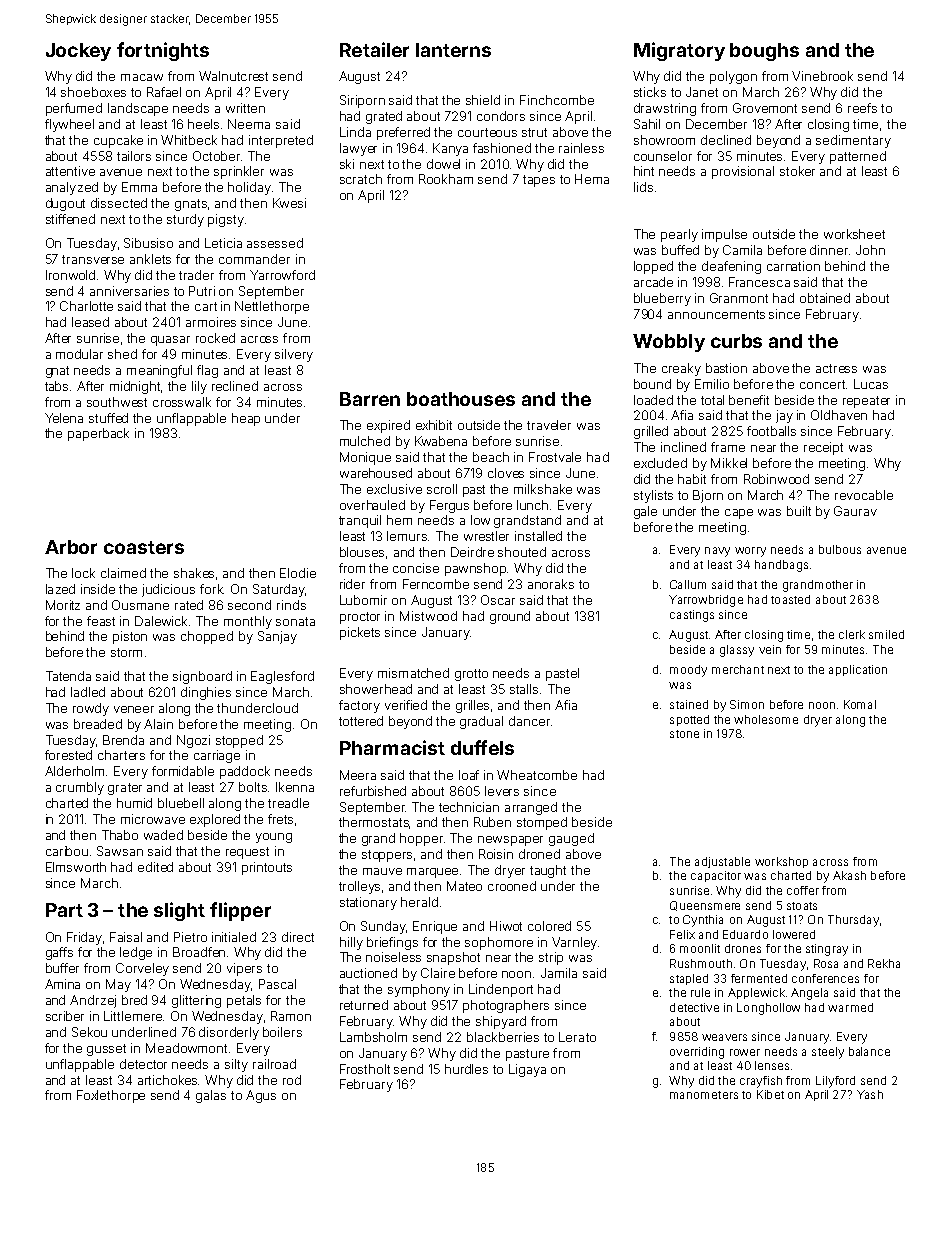 Image resolution: width=952 pixels, height=1233 pixels. Describe the element at coordinates (108, 418) in the screenshot. I see `stuffed` at that location.
